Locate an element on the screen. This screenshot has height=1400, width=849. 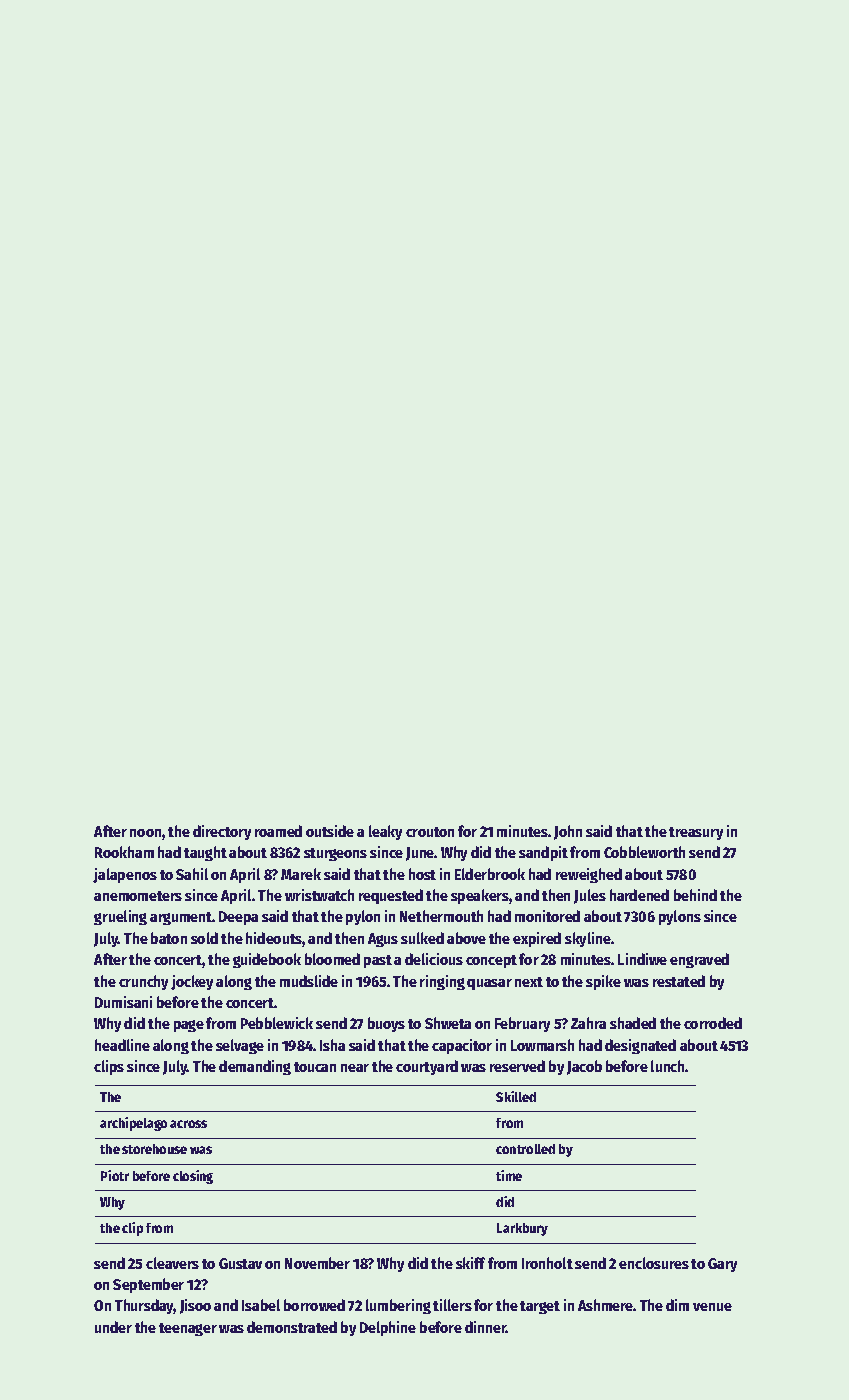
directory is located at coordinates (222, 832).
